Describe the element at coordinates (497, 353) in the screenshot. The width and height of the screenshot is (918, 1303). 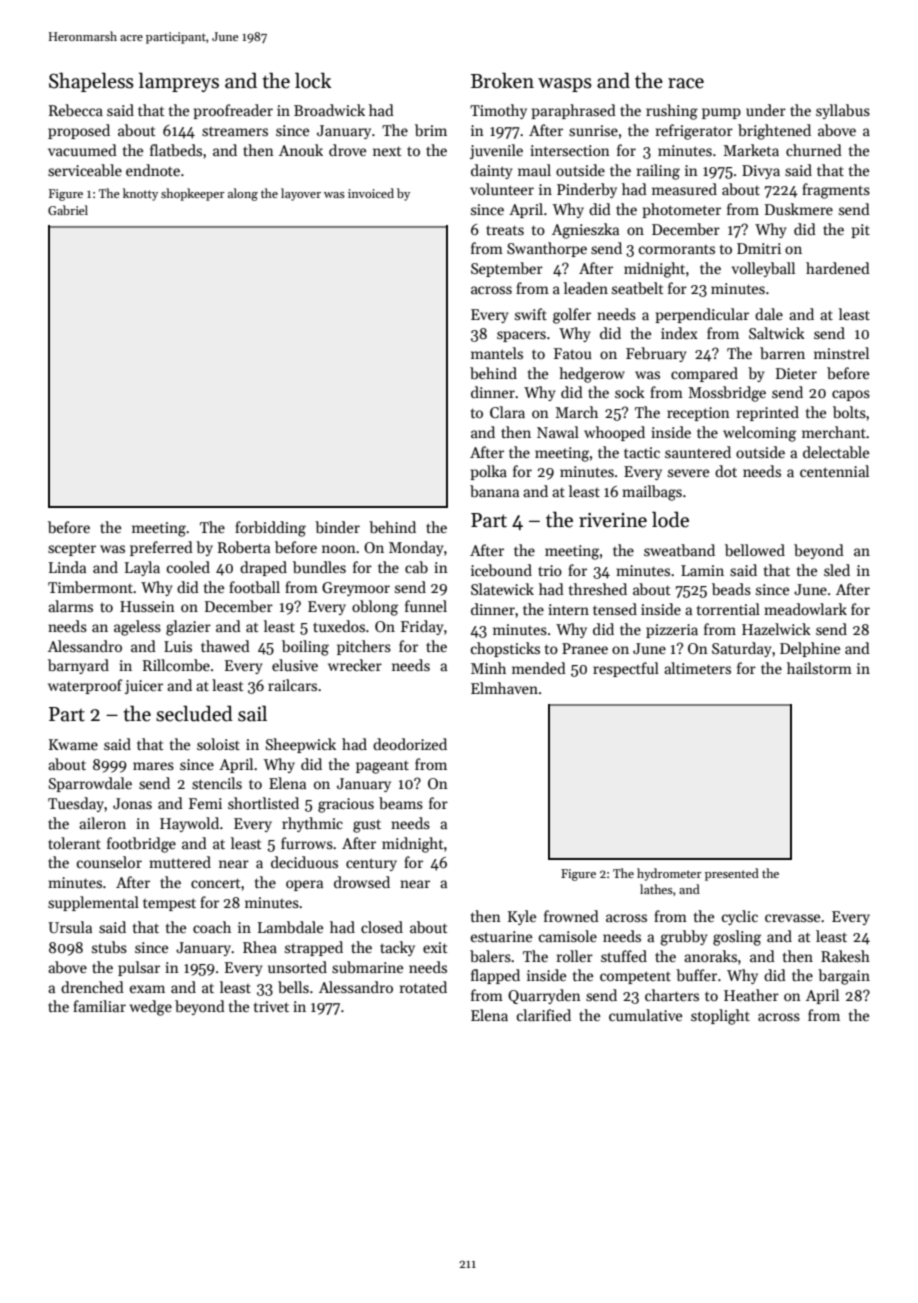
I see `mantels` at that location.
